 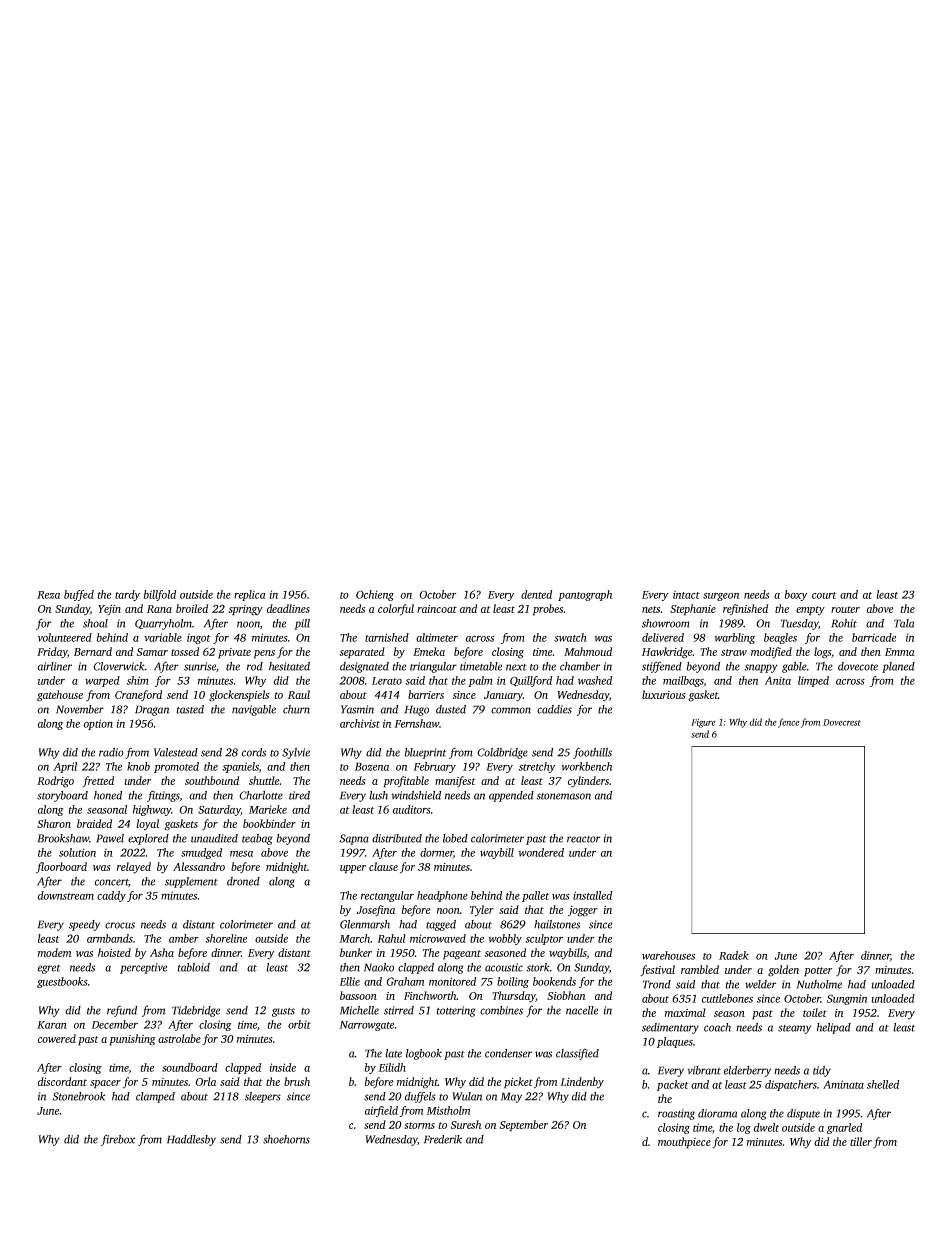 I want to click on classified, so click(x=577, y=1054).
